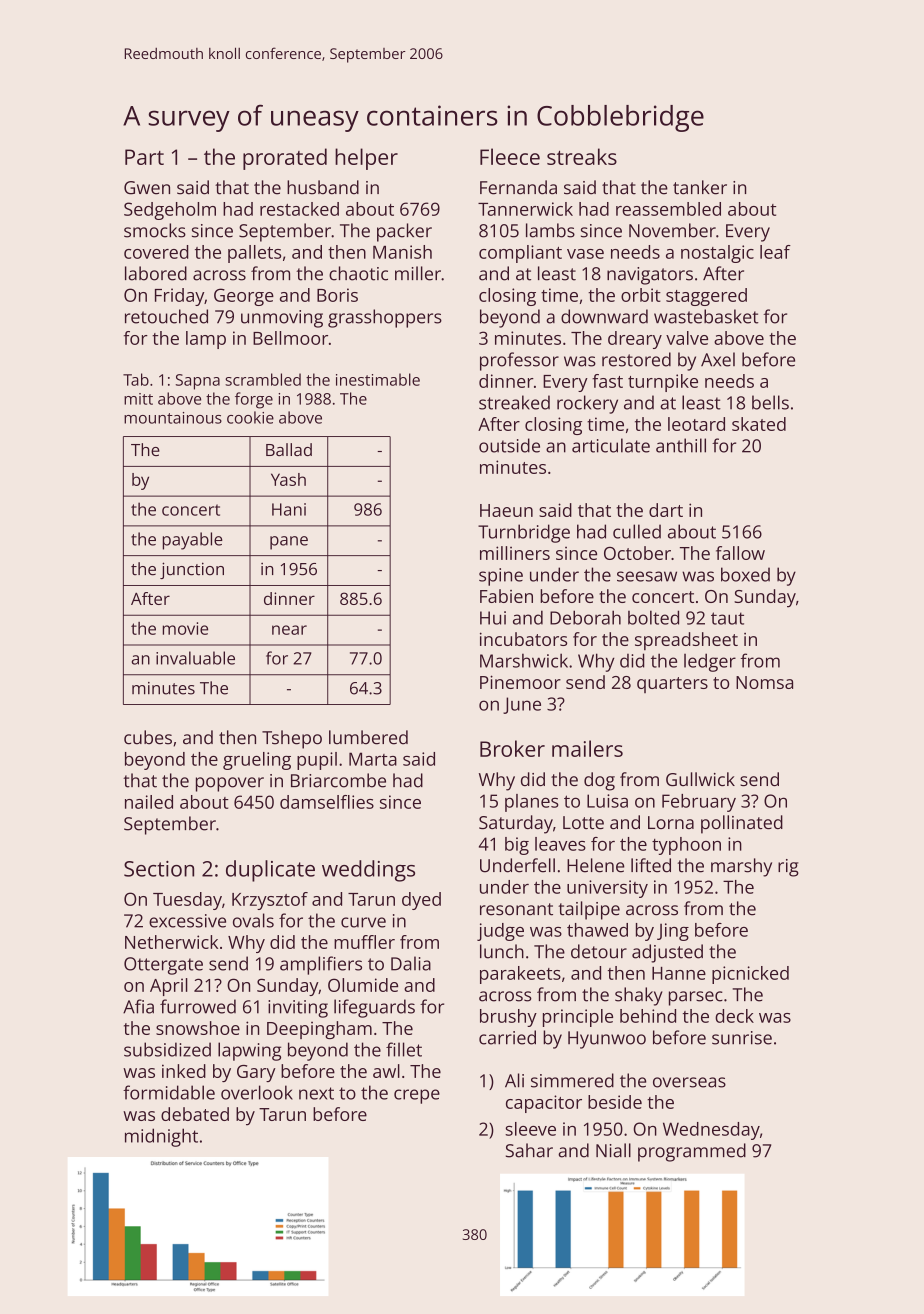 This screenshot has width=924, height=1314. I want to click on prorated, so click(285, 159).
